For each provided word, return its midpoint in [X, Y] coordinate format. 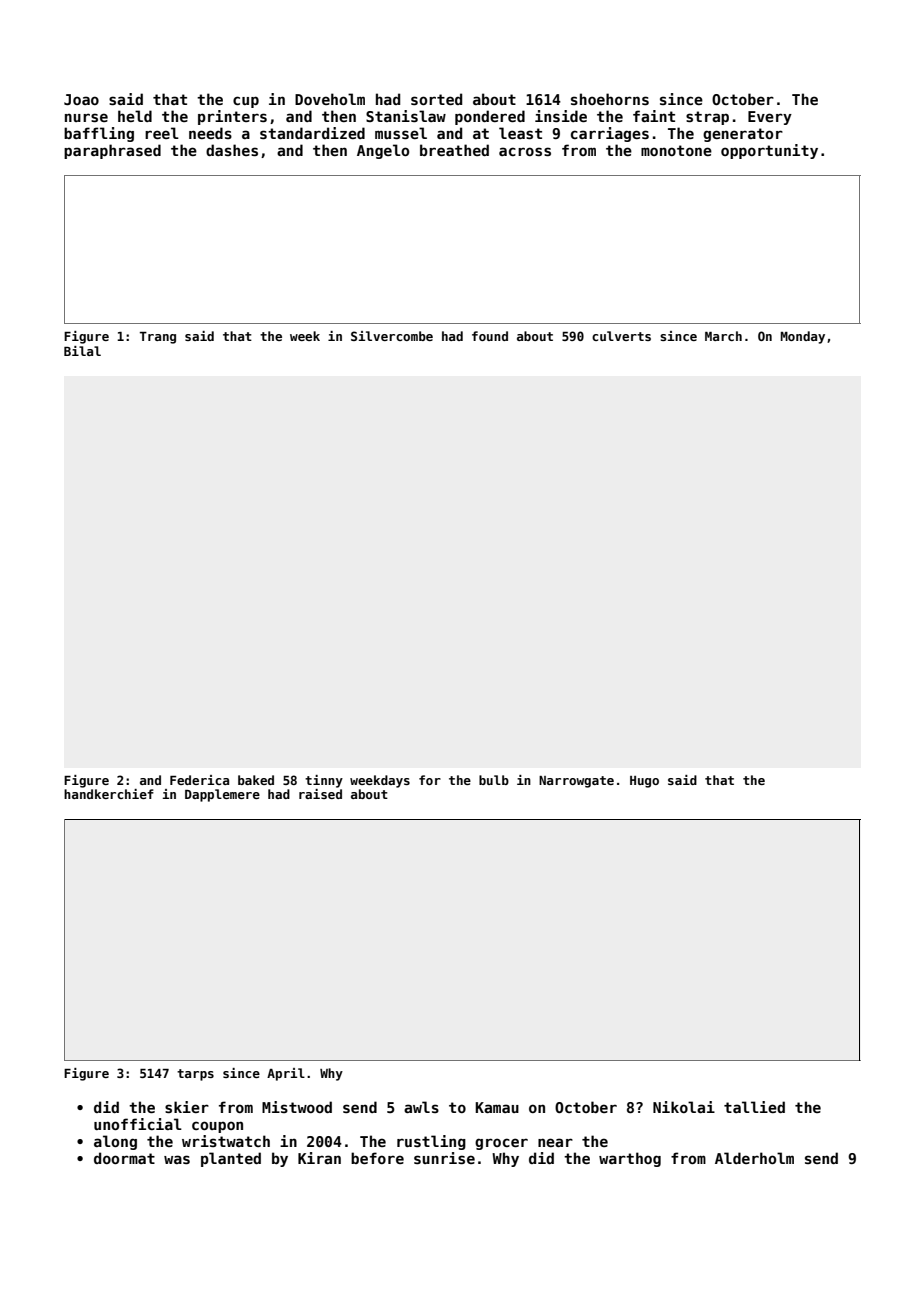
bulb [494, 780]
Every [770, 118]
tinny [324, 781]
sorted [436, 99]
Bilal [82, 351]
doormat [124, 1158]
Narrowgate [576, 782]
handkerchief [109, 794]
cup [246, 102]
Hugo [644, 782]
